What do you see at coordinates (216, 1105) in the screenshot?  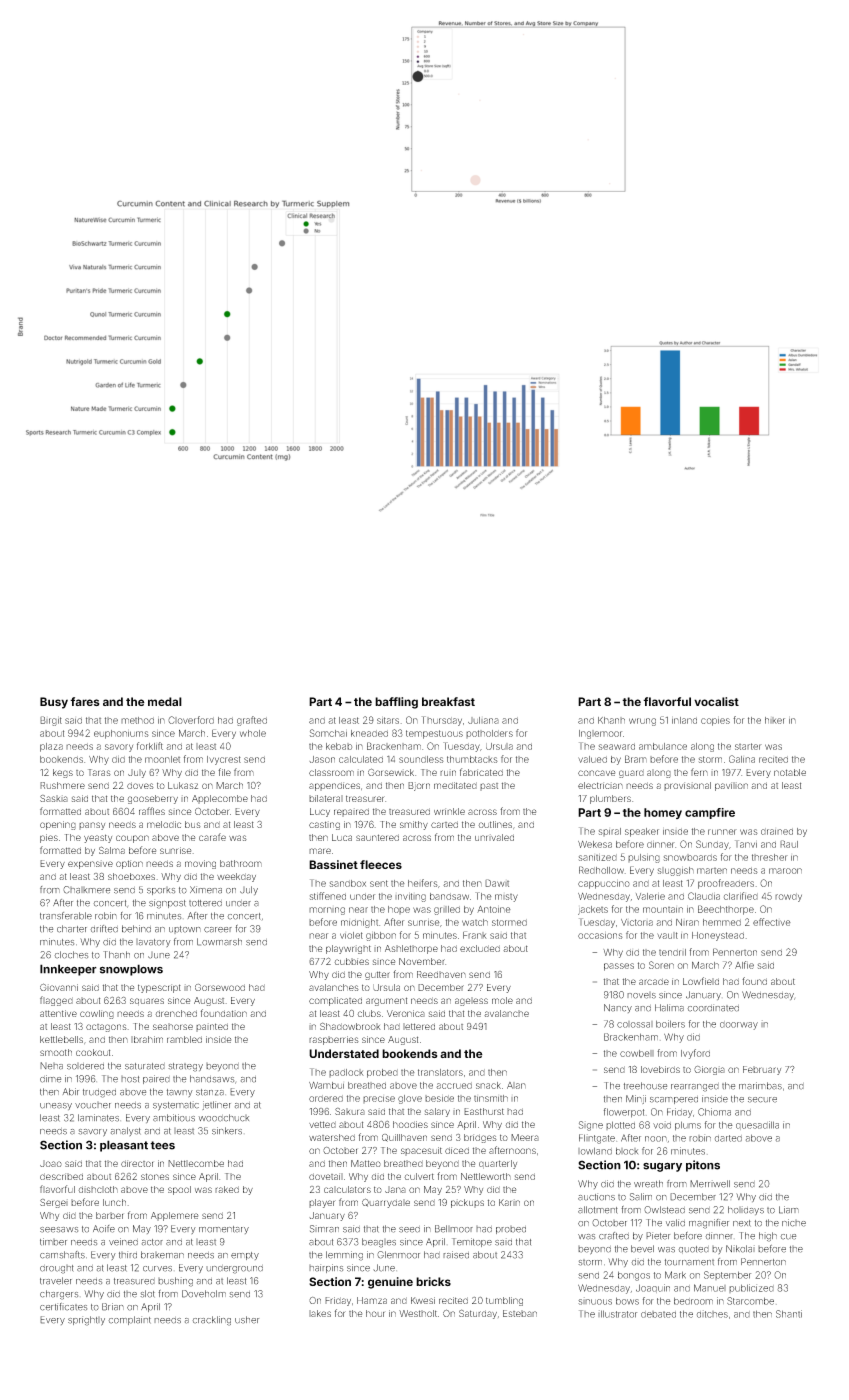 I see `jetliner` at bounding box center [216, 1105].
